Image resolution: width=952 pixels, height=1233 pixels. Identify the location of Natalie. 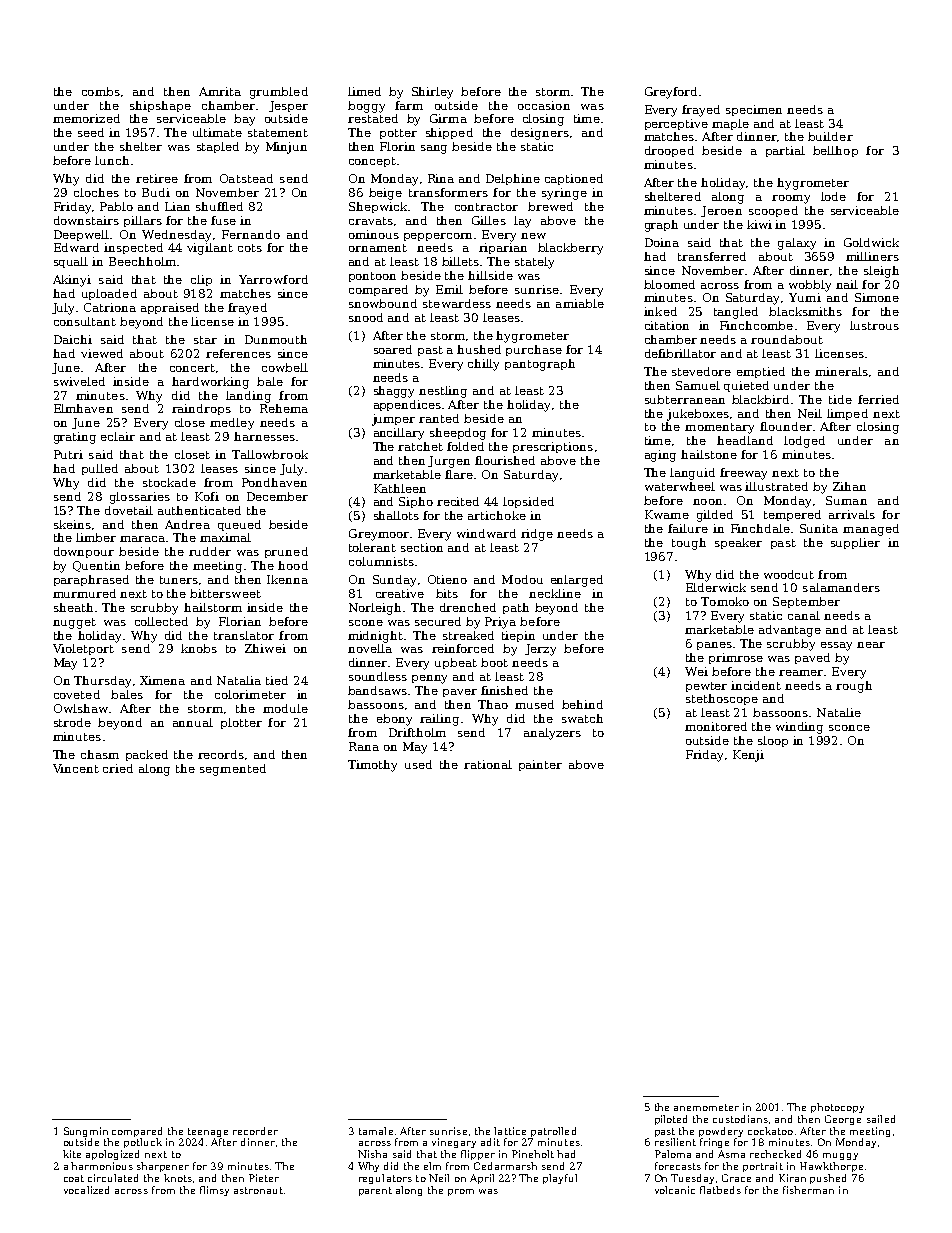
(839, 712).
